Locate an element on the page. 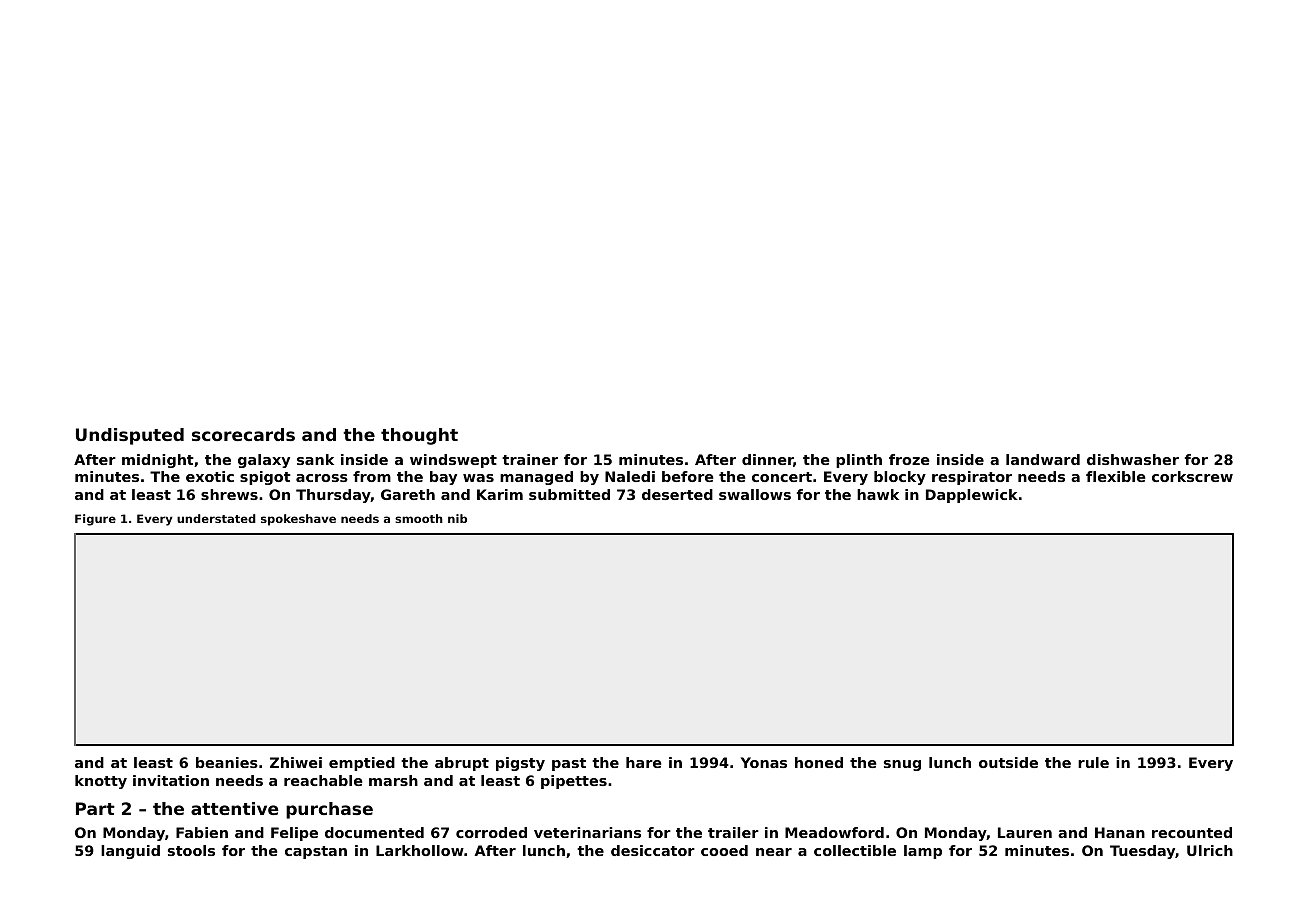 The height and width of the image is (924, 1308). lamp is located at coordinates (923, 852).
